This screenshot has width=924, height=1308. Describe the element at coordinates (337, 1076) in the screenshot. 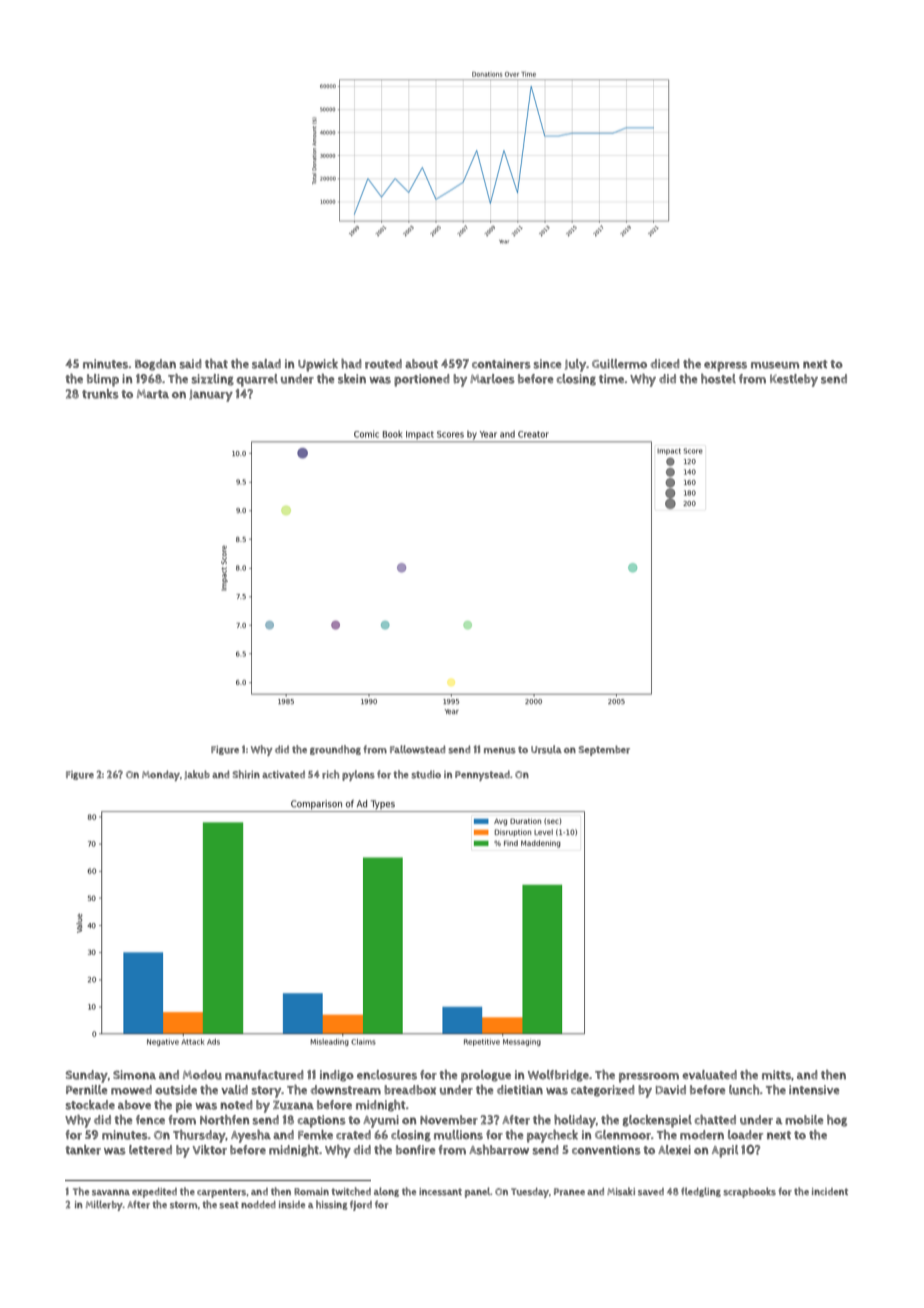

I see `indigo` at that location.
